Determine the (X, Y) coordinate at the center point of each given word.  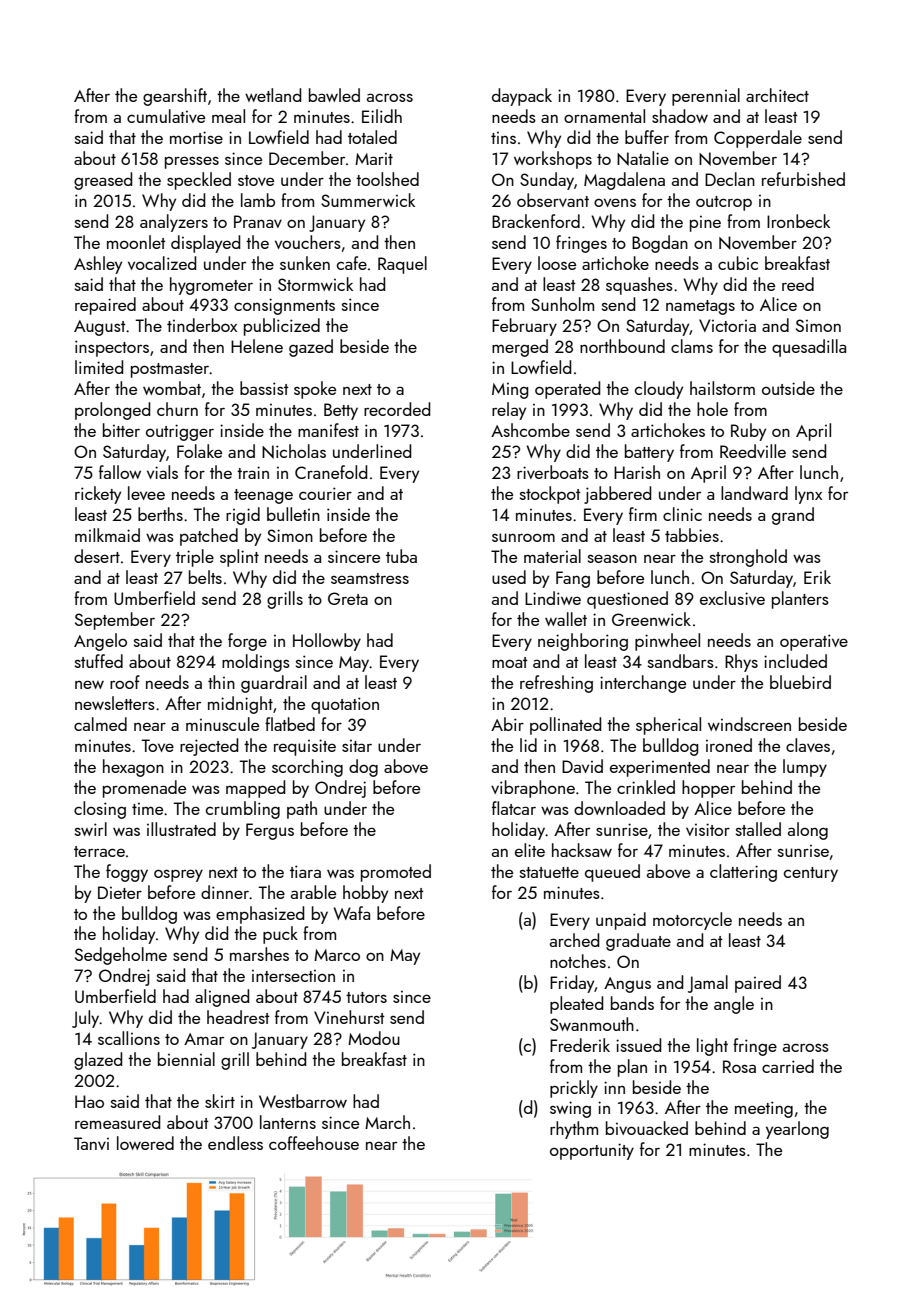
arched (574, 940)
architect (777, 95)
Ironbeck (798, 221)
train (253, 472)
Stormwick (315, 284)
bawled (334, 95)
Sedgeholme (121, 956)
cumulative (166, 116)
